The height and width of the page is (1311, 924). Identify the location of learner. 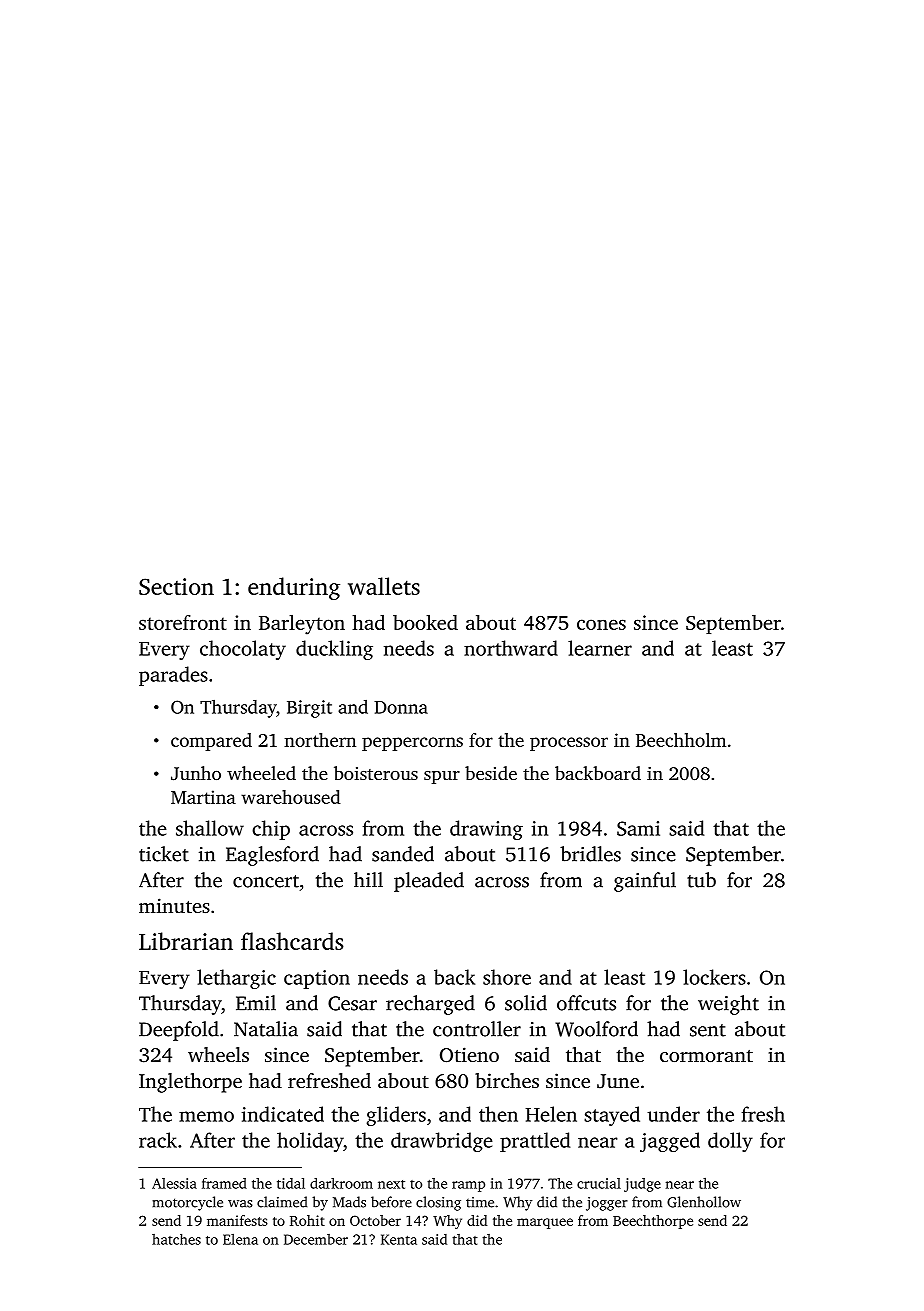
(600, 648).
